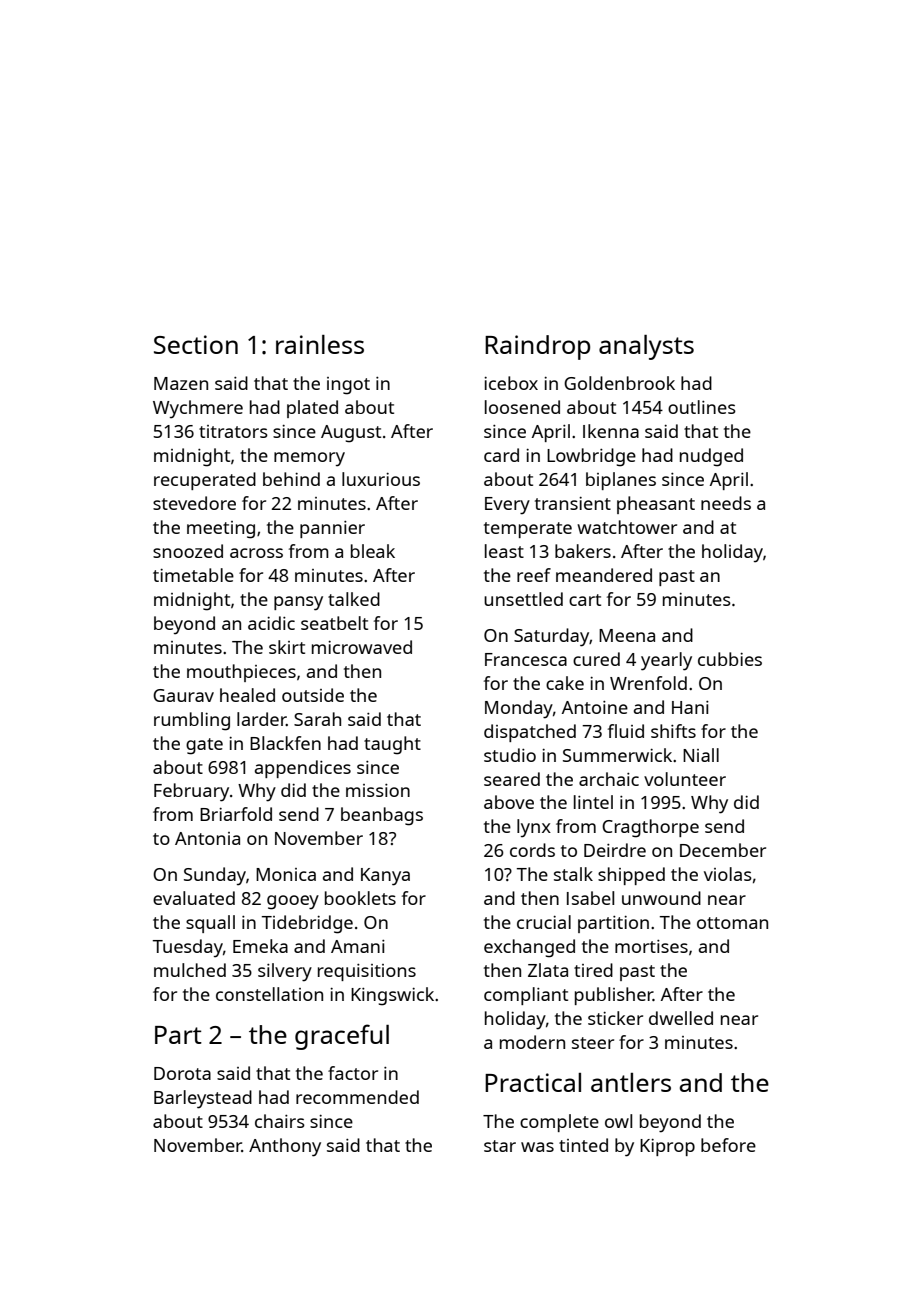  I want to click on card, so click(501, 455).
